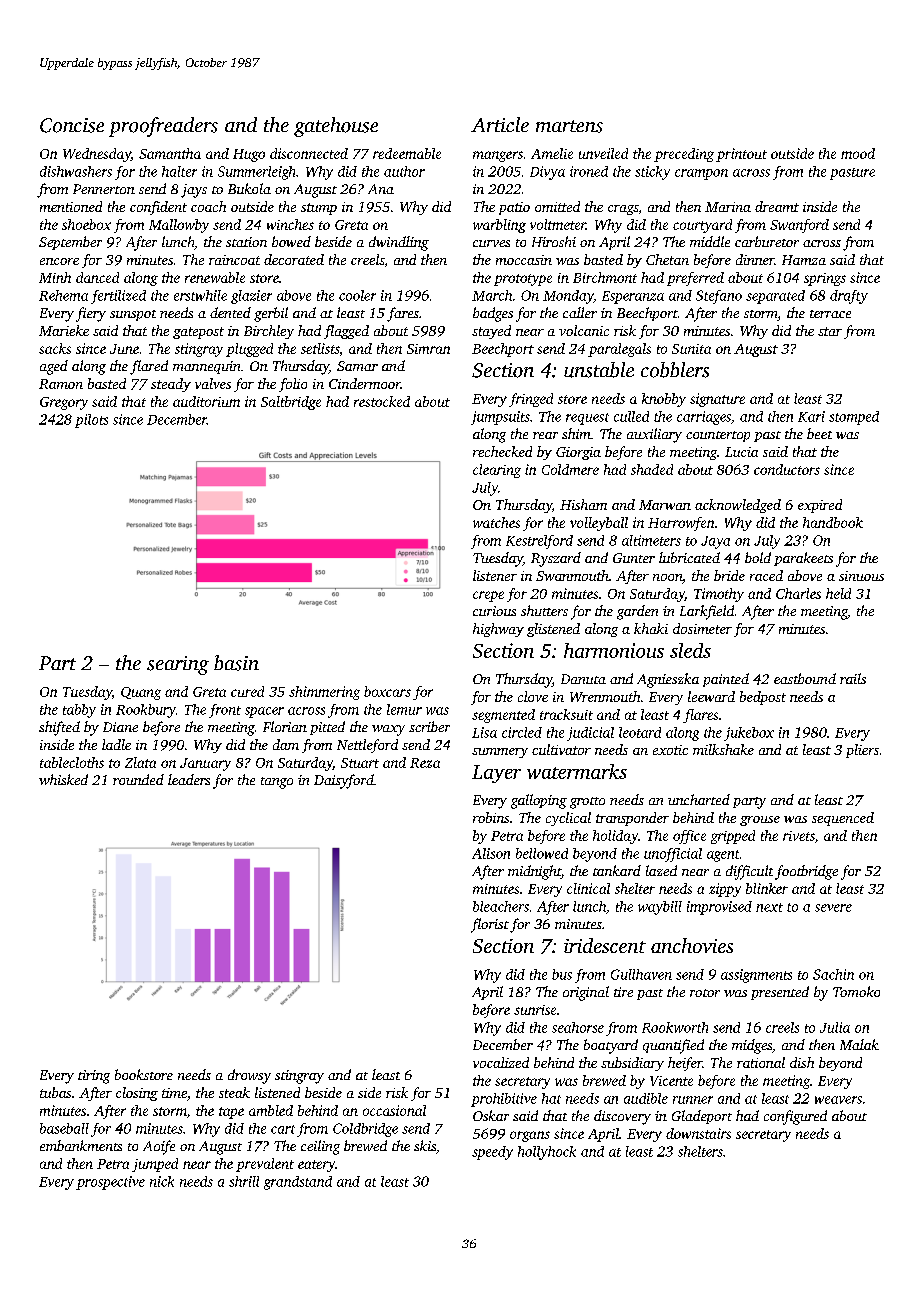 This page has height=1308, width=924. I want to click on fertilized, so click(118, 297).
